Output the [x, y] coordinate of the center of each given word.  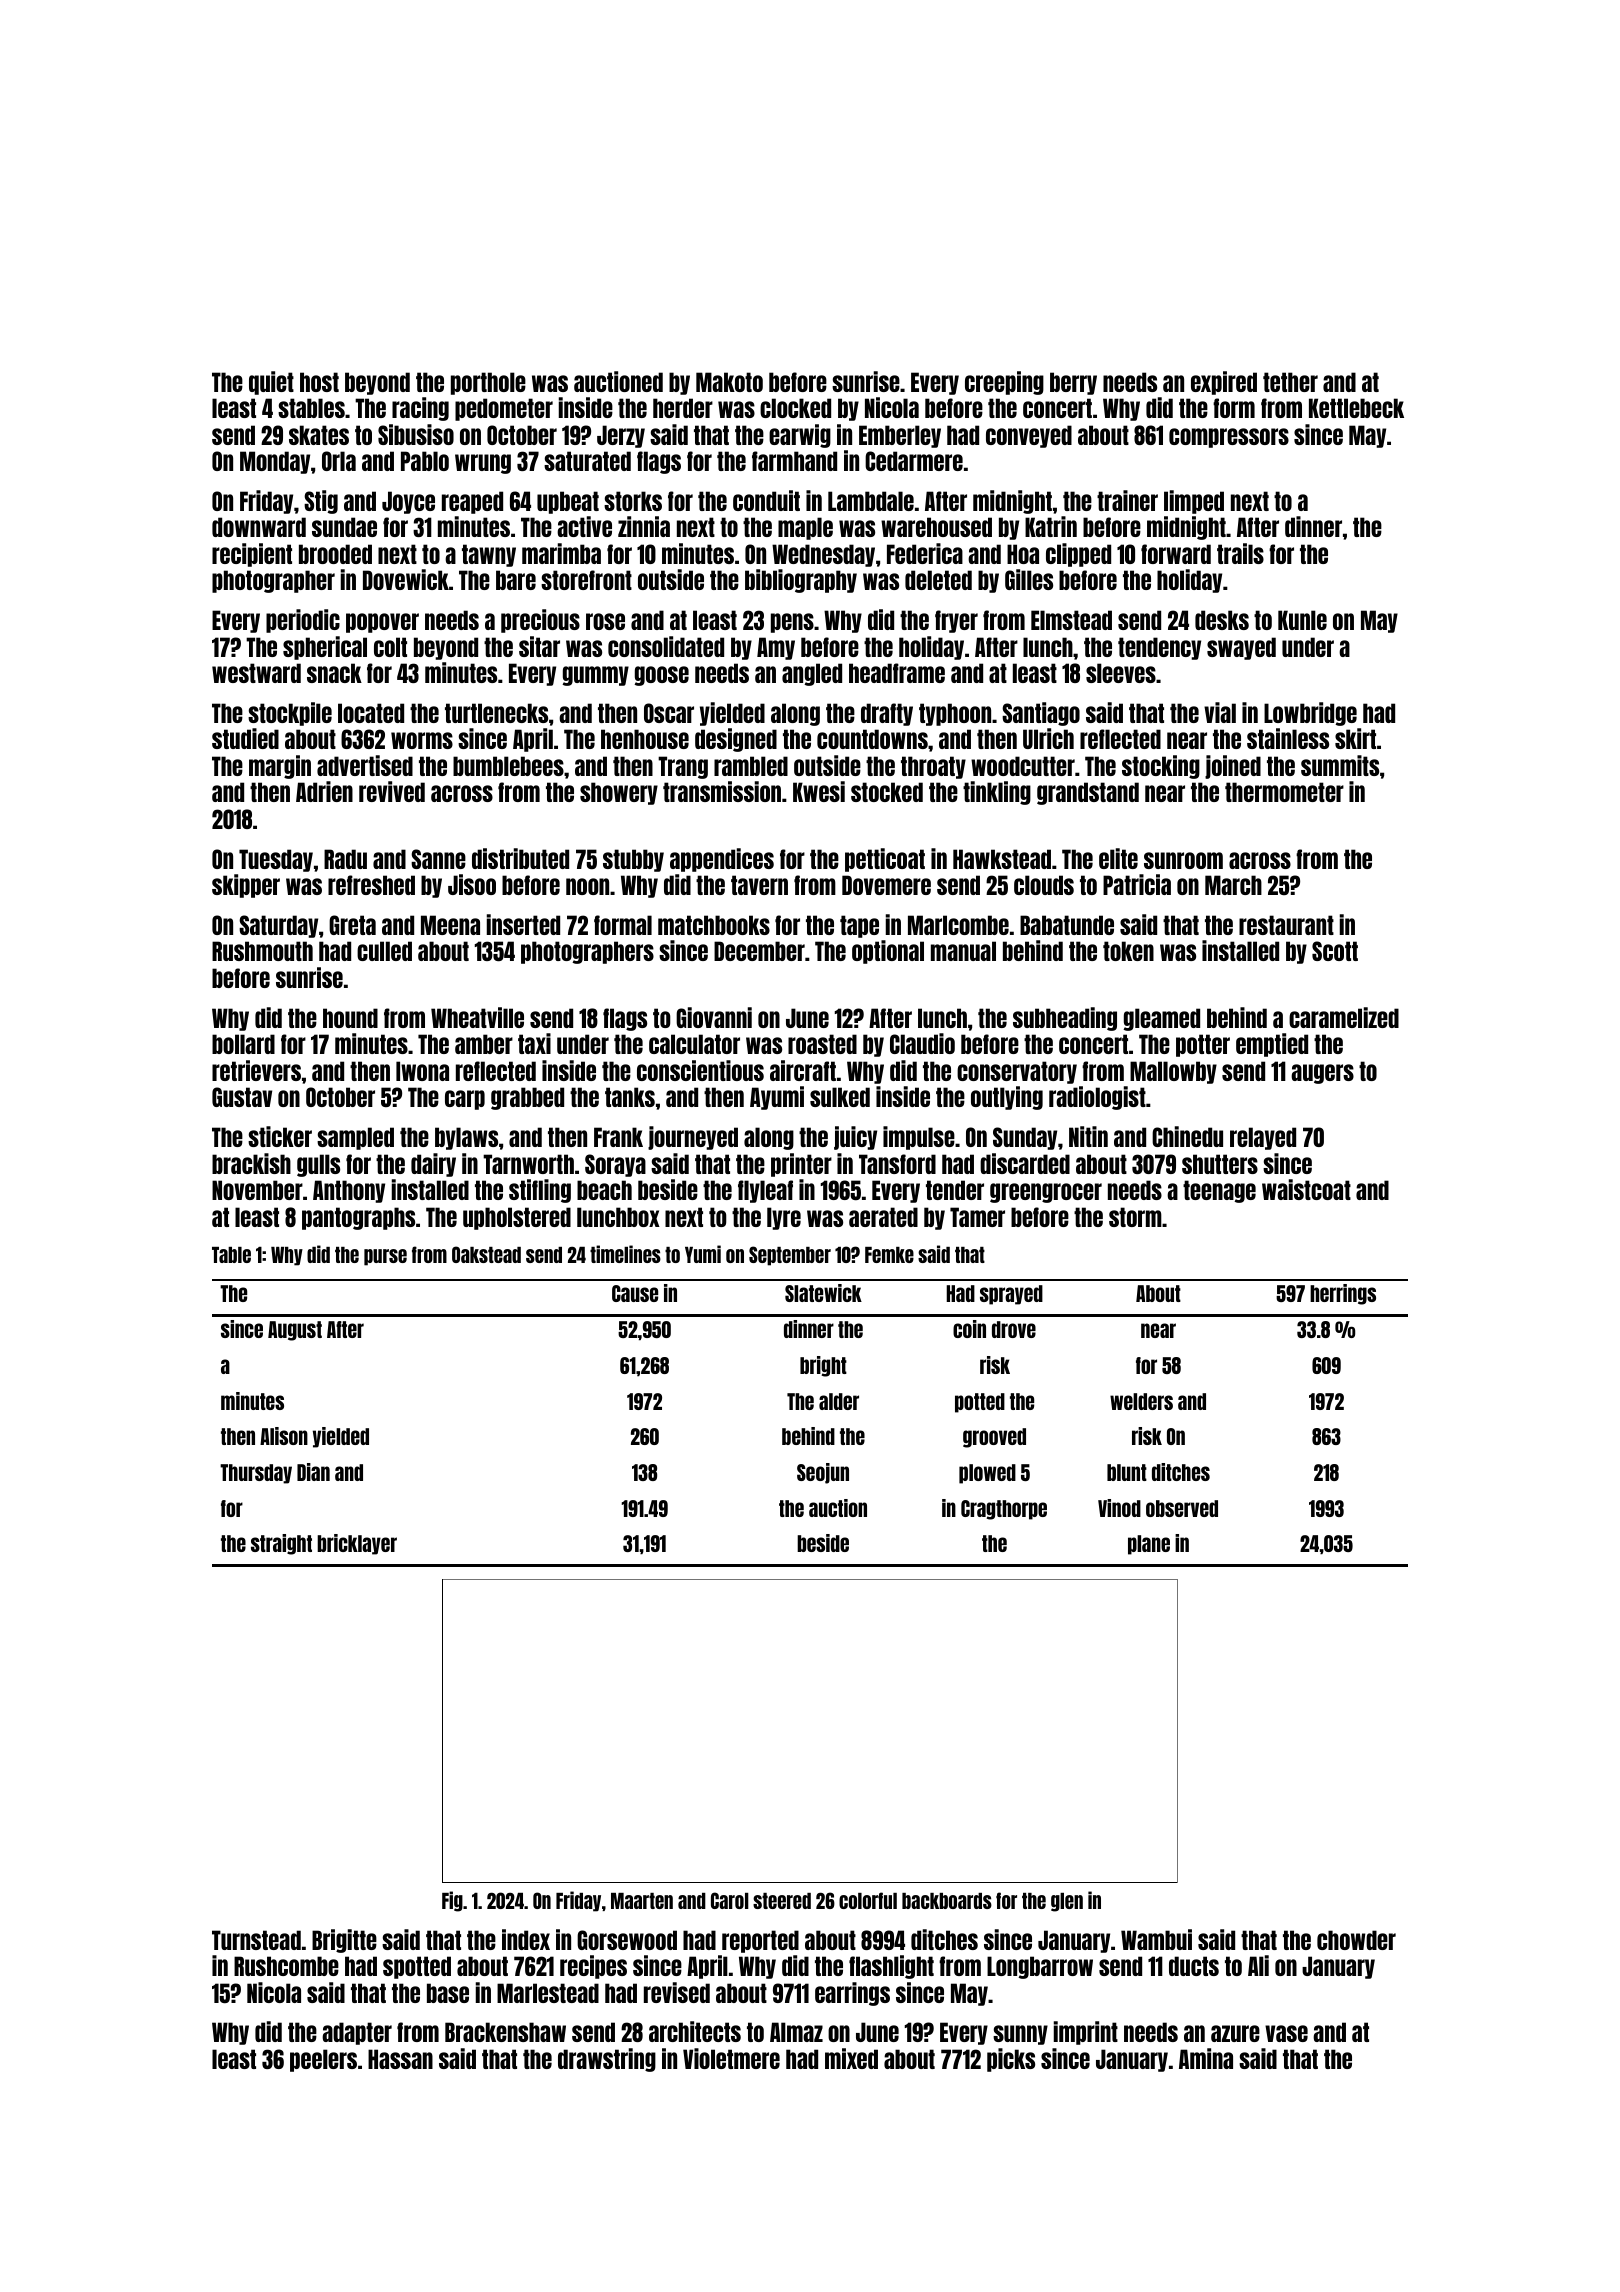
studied [245, 738]
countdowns [872, 739]
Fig [452, 1901]
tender [955, 1190]
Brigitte [344, 1941]
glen [1067, 1902]
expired [1224, 383]
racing [420, 409]
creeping [1004, 383]
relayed [1263, 1138]
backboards [947, 1901]
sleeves [1121, 673]
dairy [433, 1165]
